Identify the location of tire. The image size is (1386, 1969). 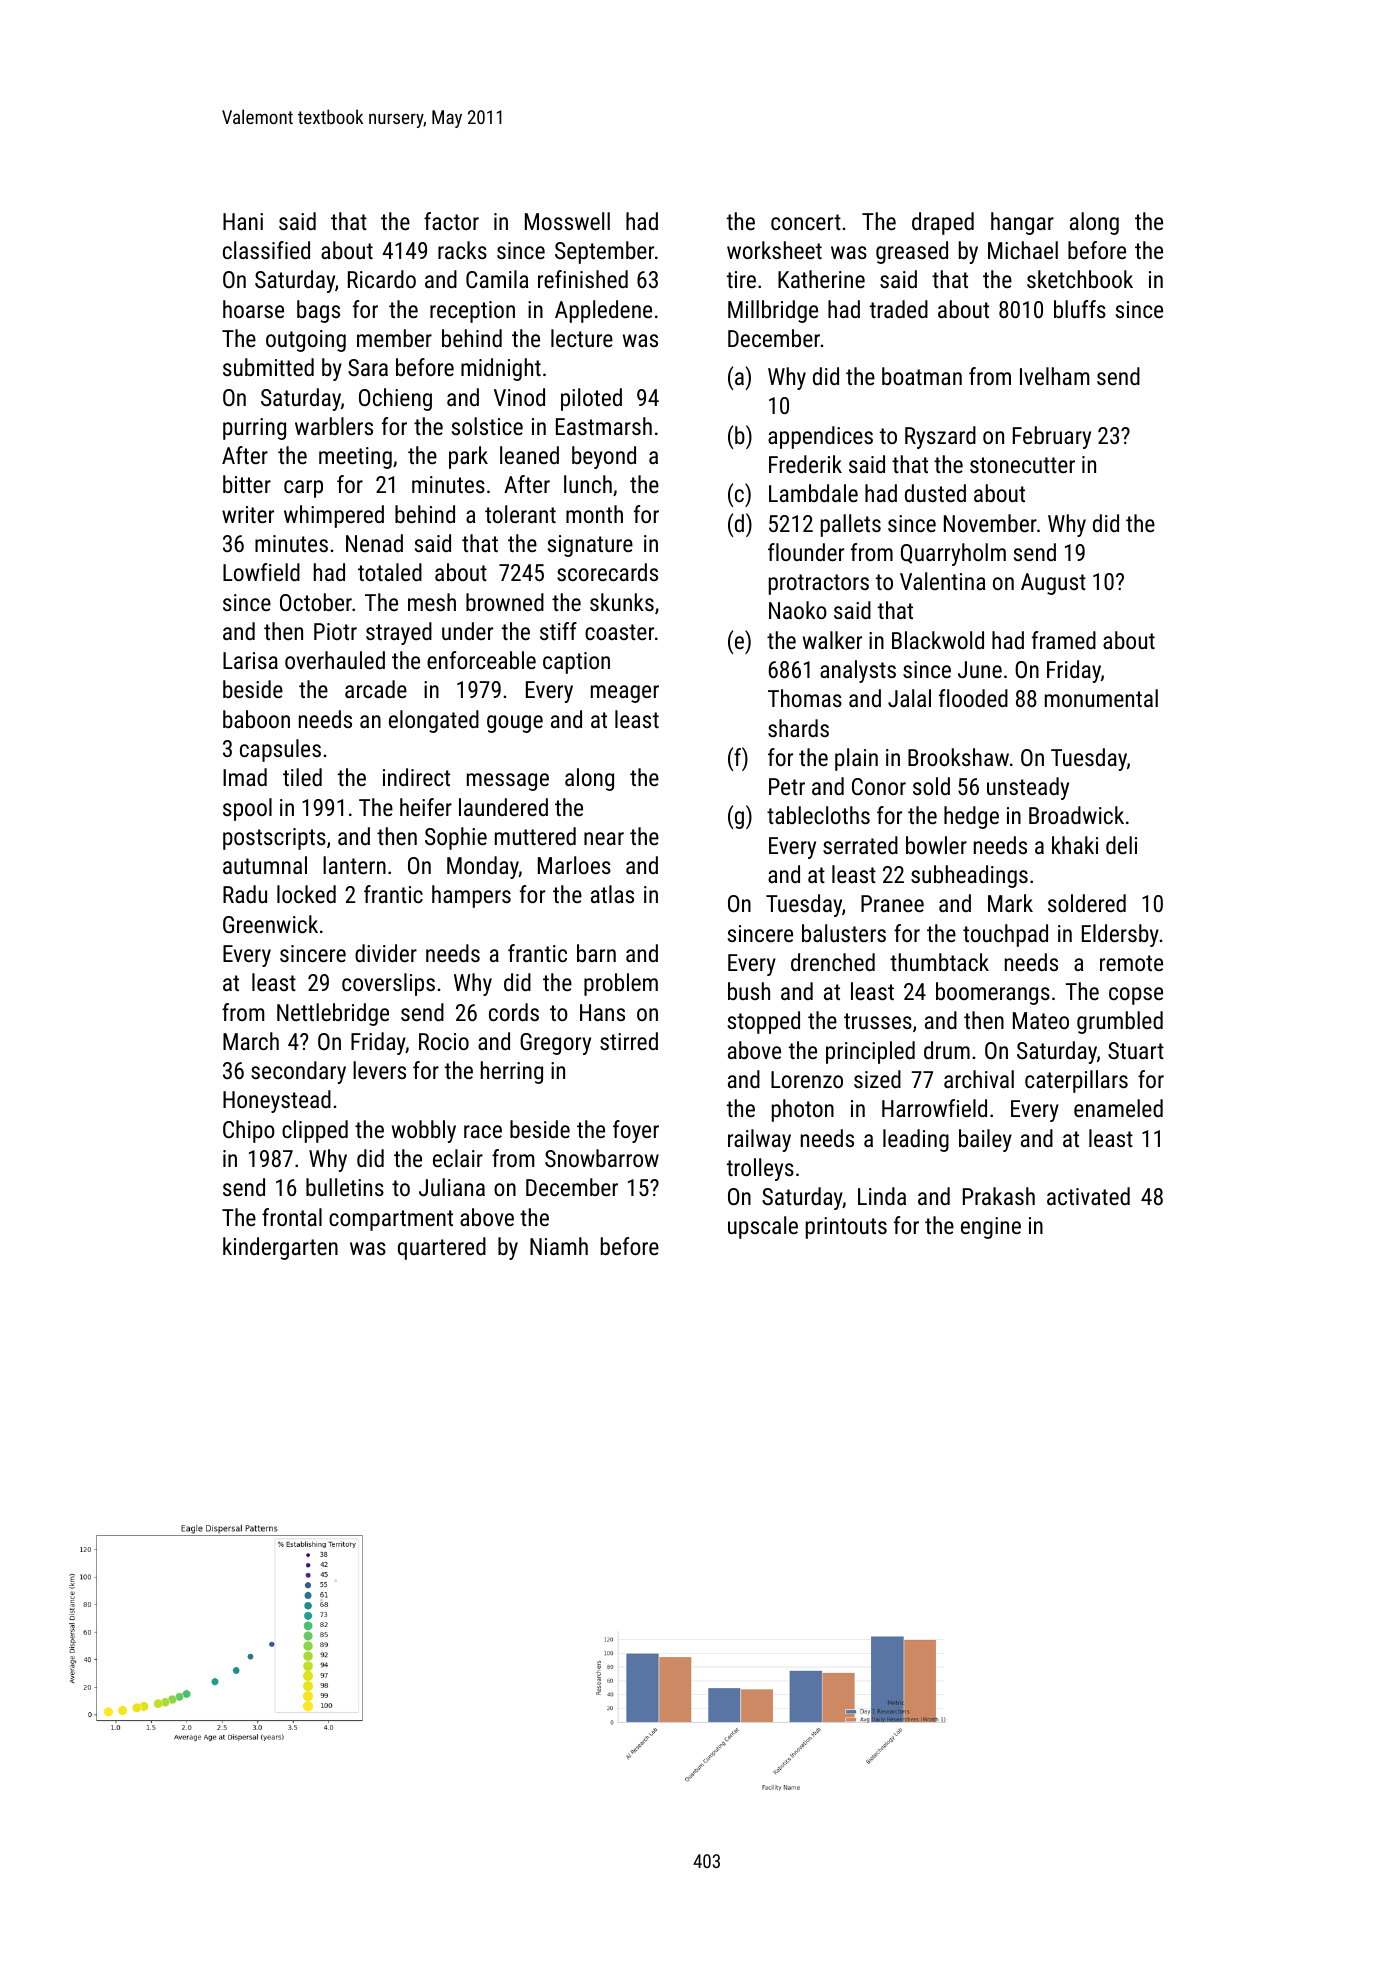
(741, 279).
